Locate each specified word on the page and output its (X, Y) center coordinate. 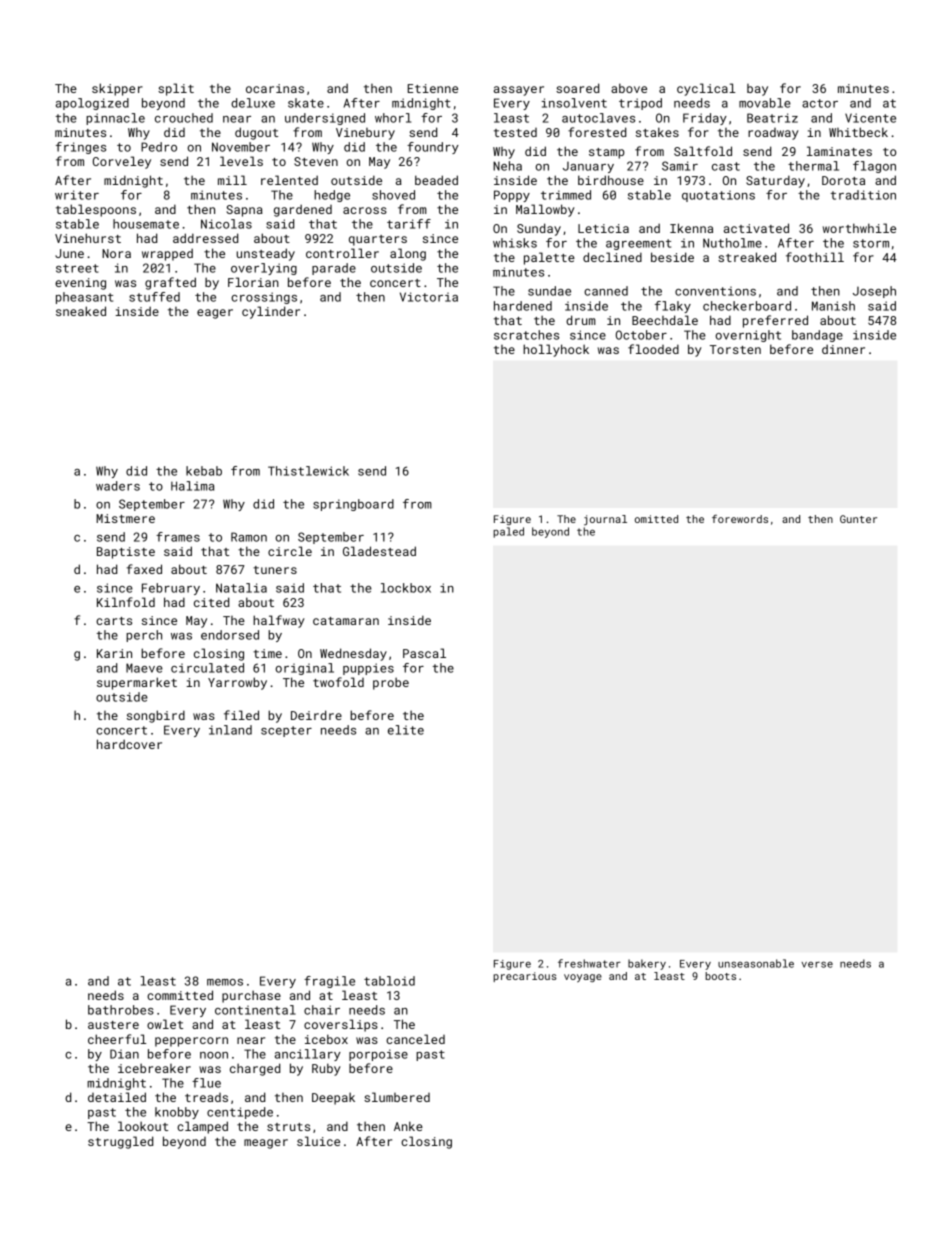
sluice (318, 1141)
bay (757, 90)
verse (817, 964)
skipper (117, 89)
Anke (408, 1126)
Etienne (433, 88)
